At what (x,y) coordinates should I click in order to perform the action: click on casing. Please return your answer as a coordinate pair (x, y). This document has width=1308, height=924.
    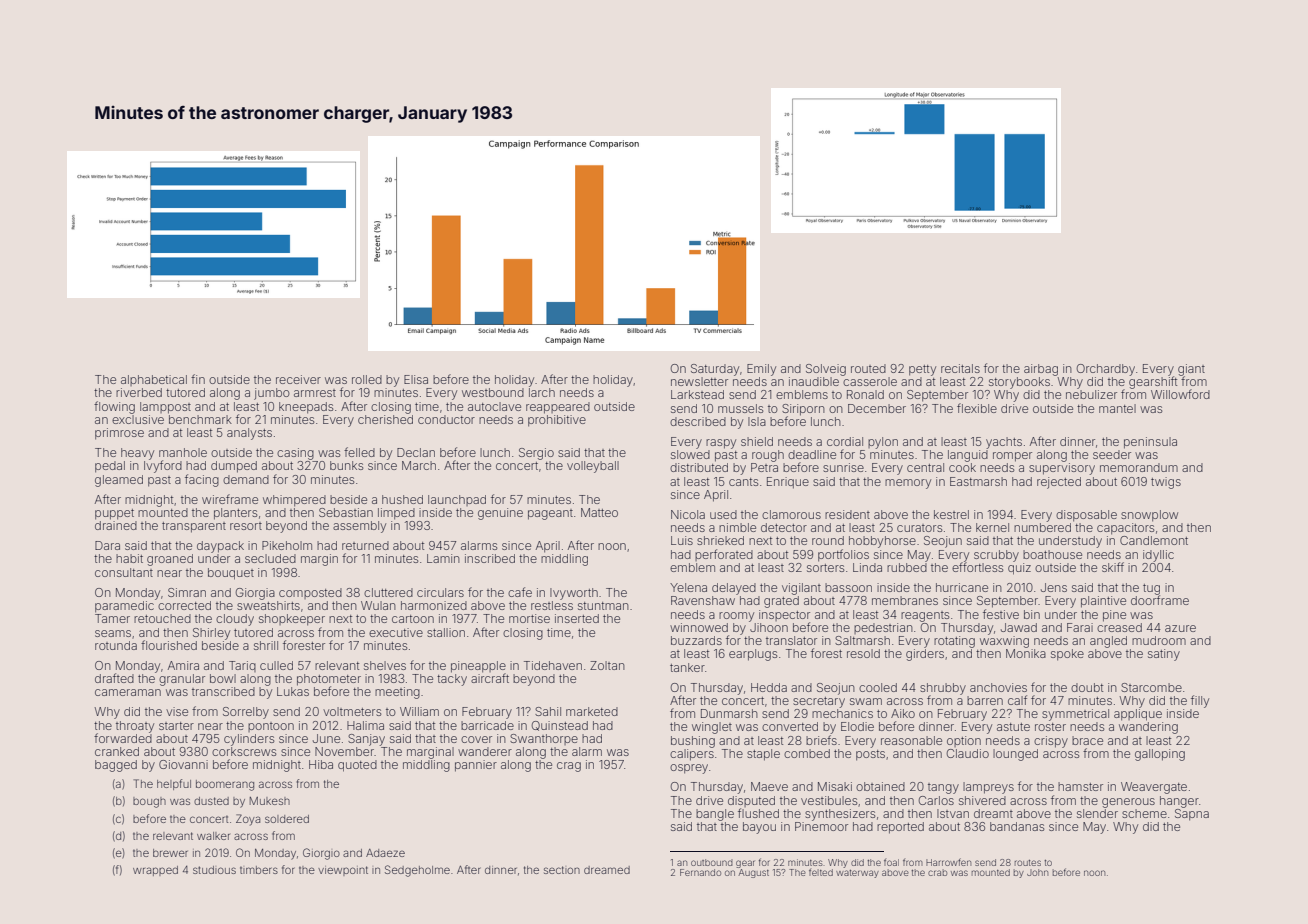
    Looking at the image, I should click on (295, 454).
